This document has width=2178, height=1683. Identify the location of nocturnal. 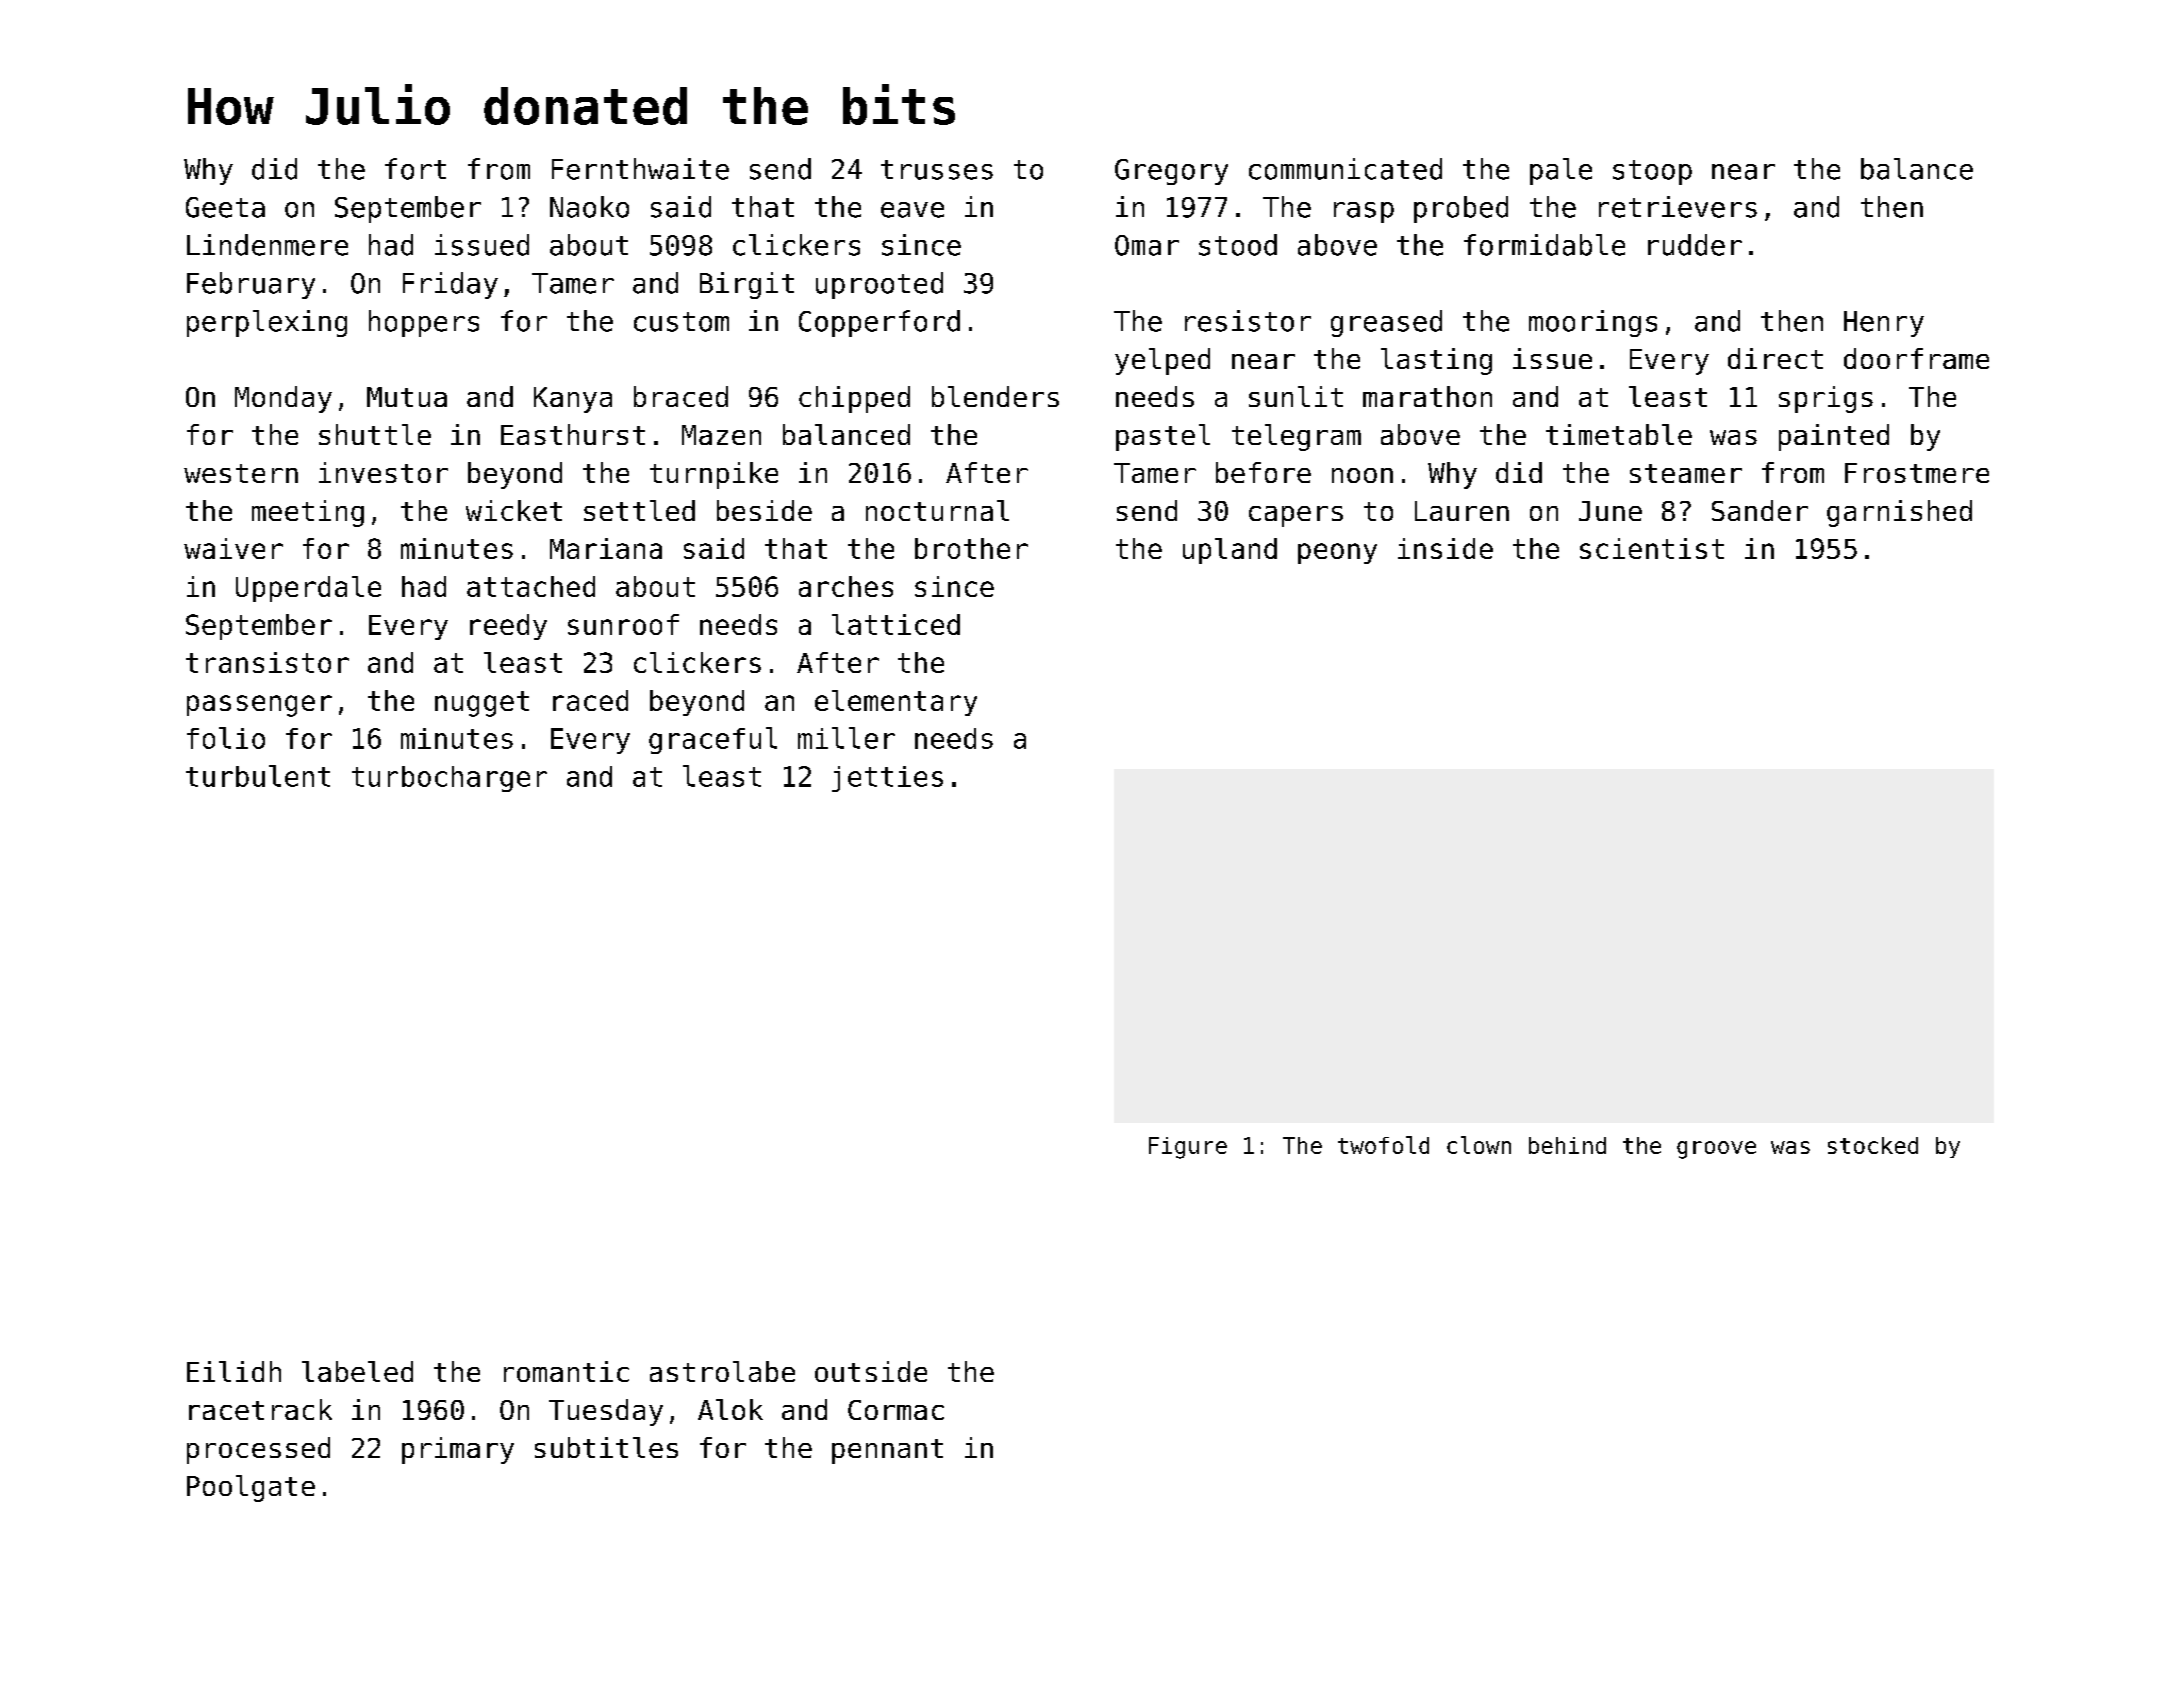
(937, 510).
